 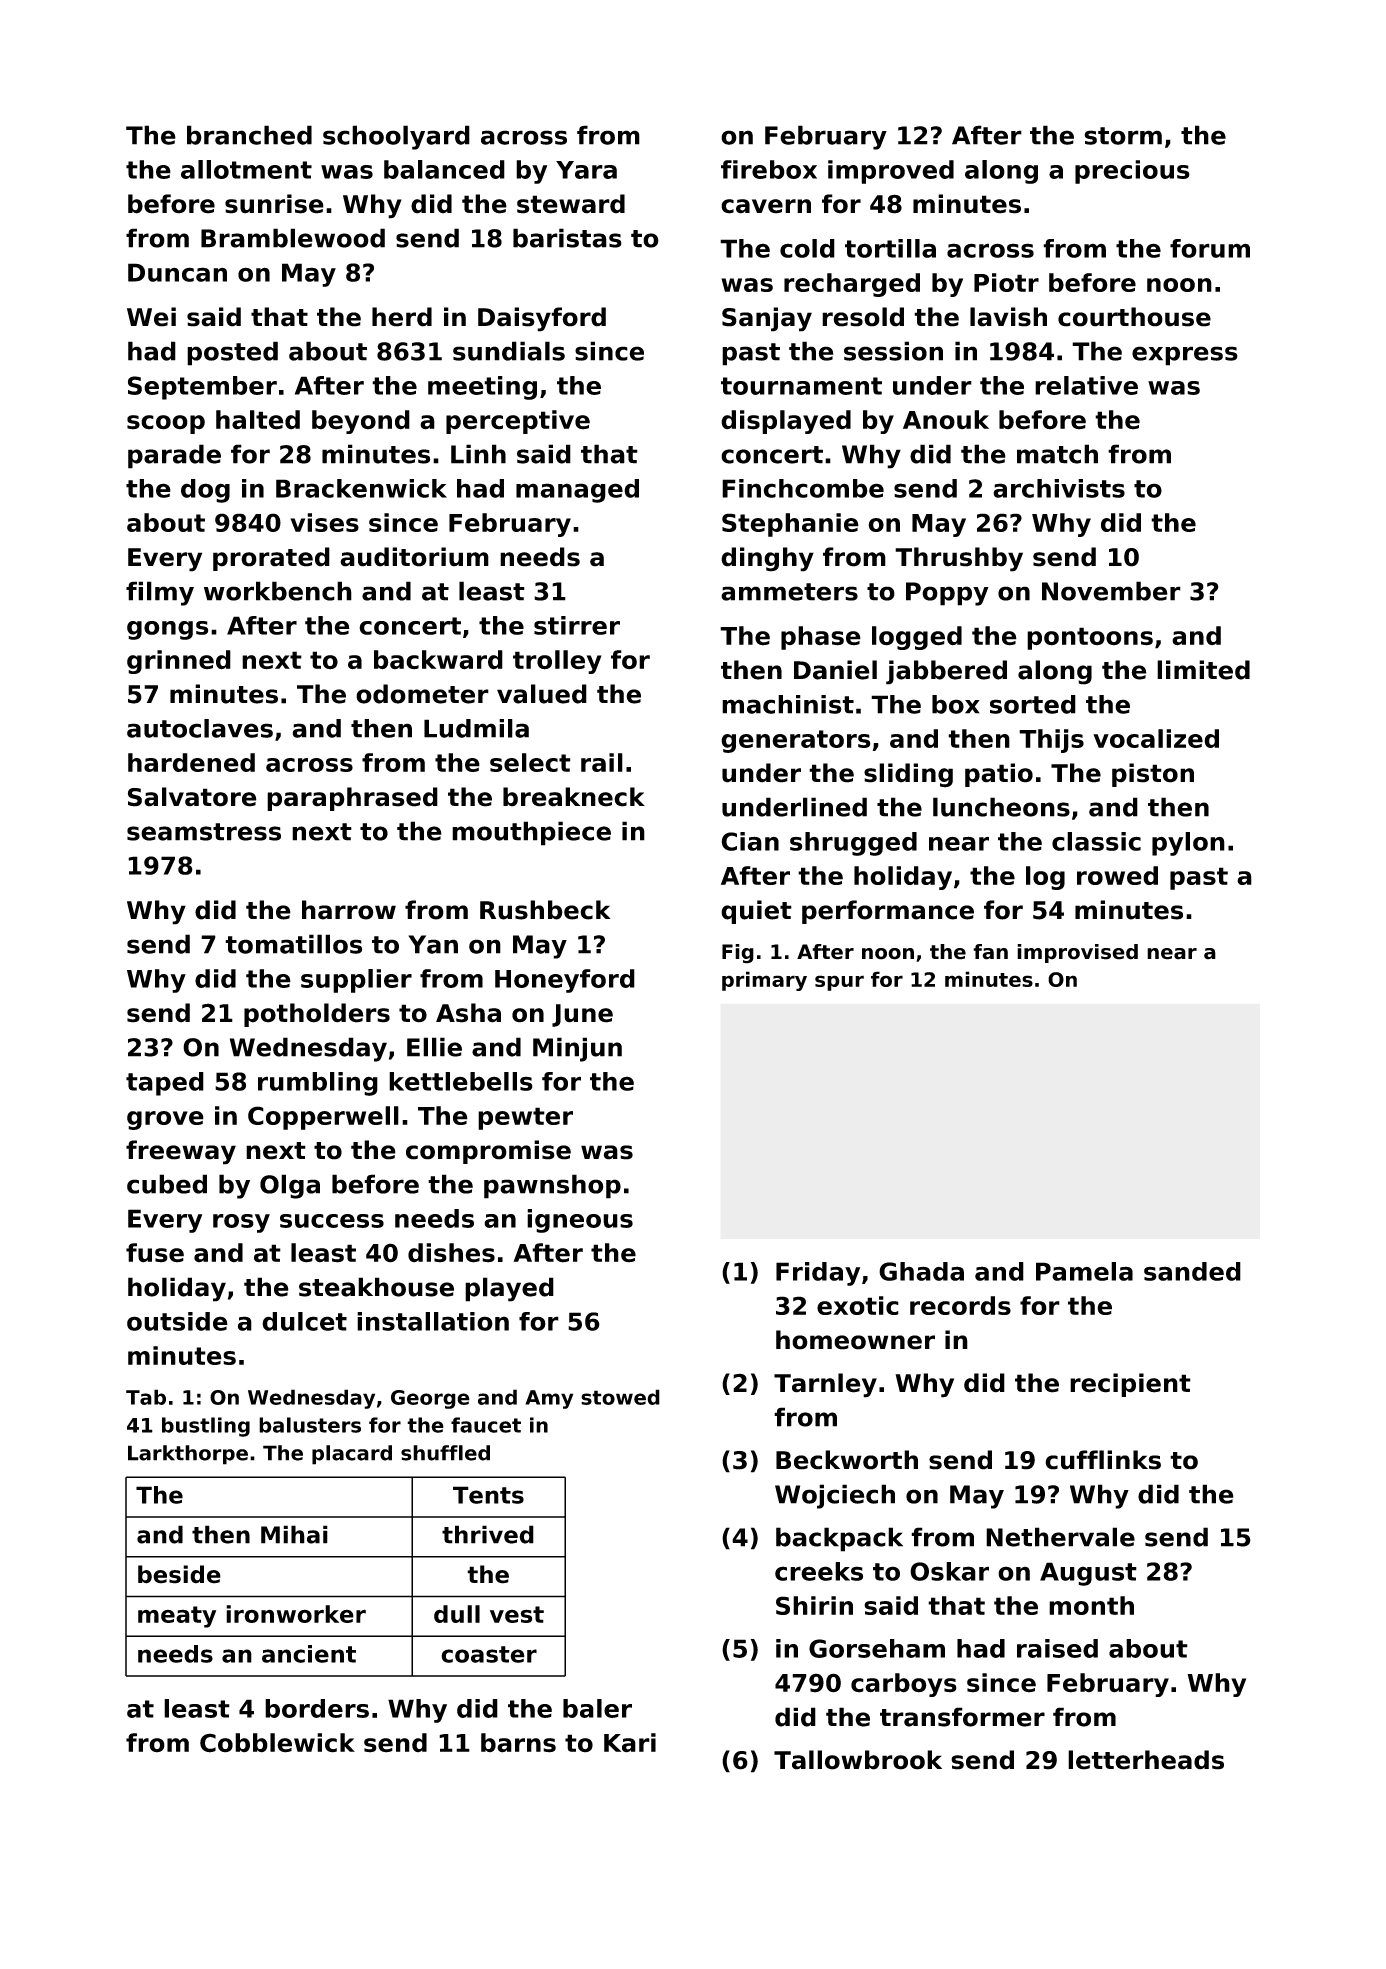 What do you see at coordinates (542, 319) in the image?
I see `Daisyford` at bounding box center [542, 319].
